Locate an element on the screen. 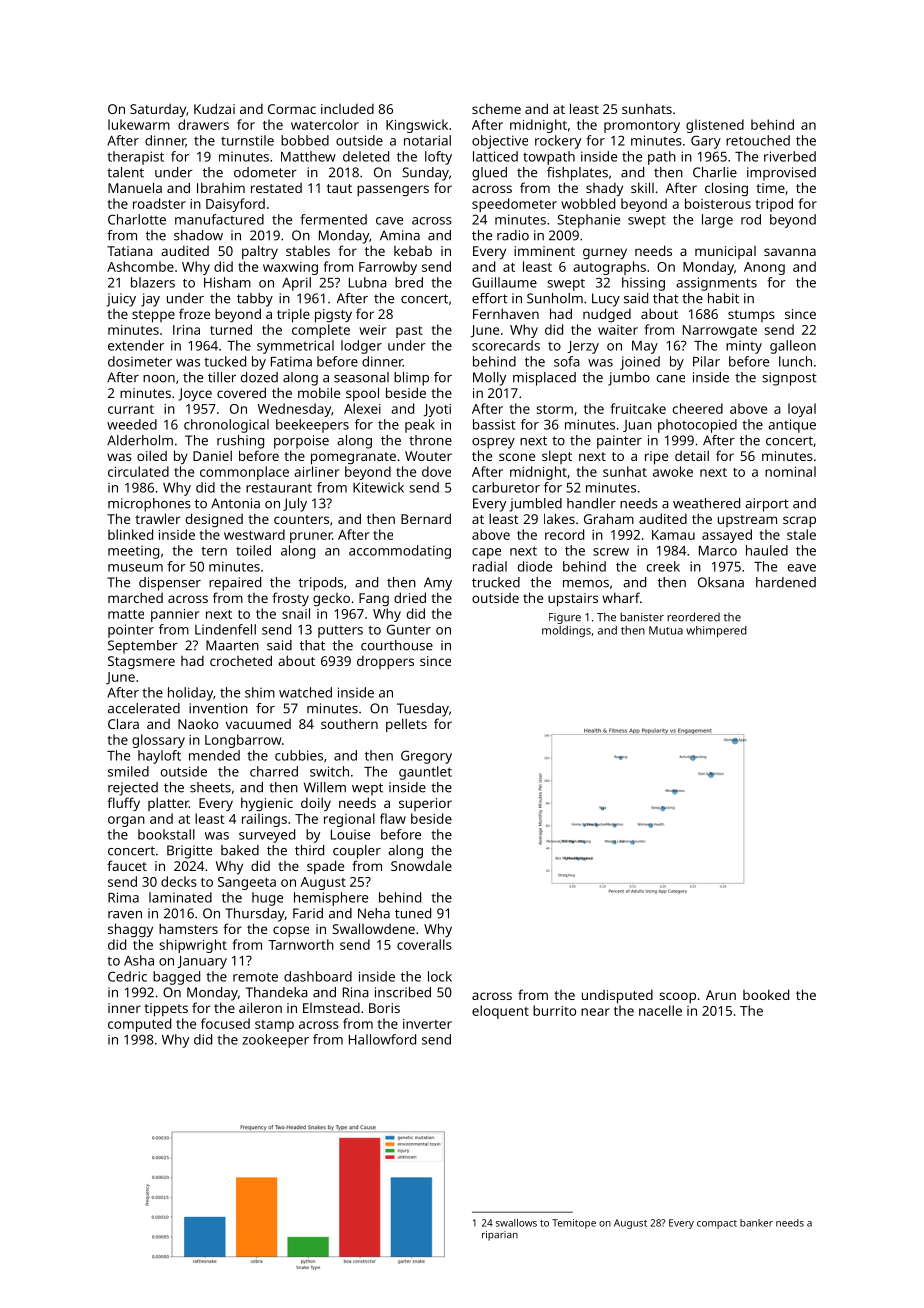  accommodating is located at coordinates (400, 552).
